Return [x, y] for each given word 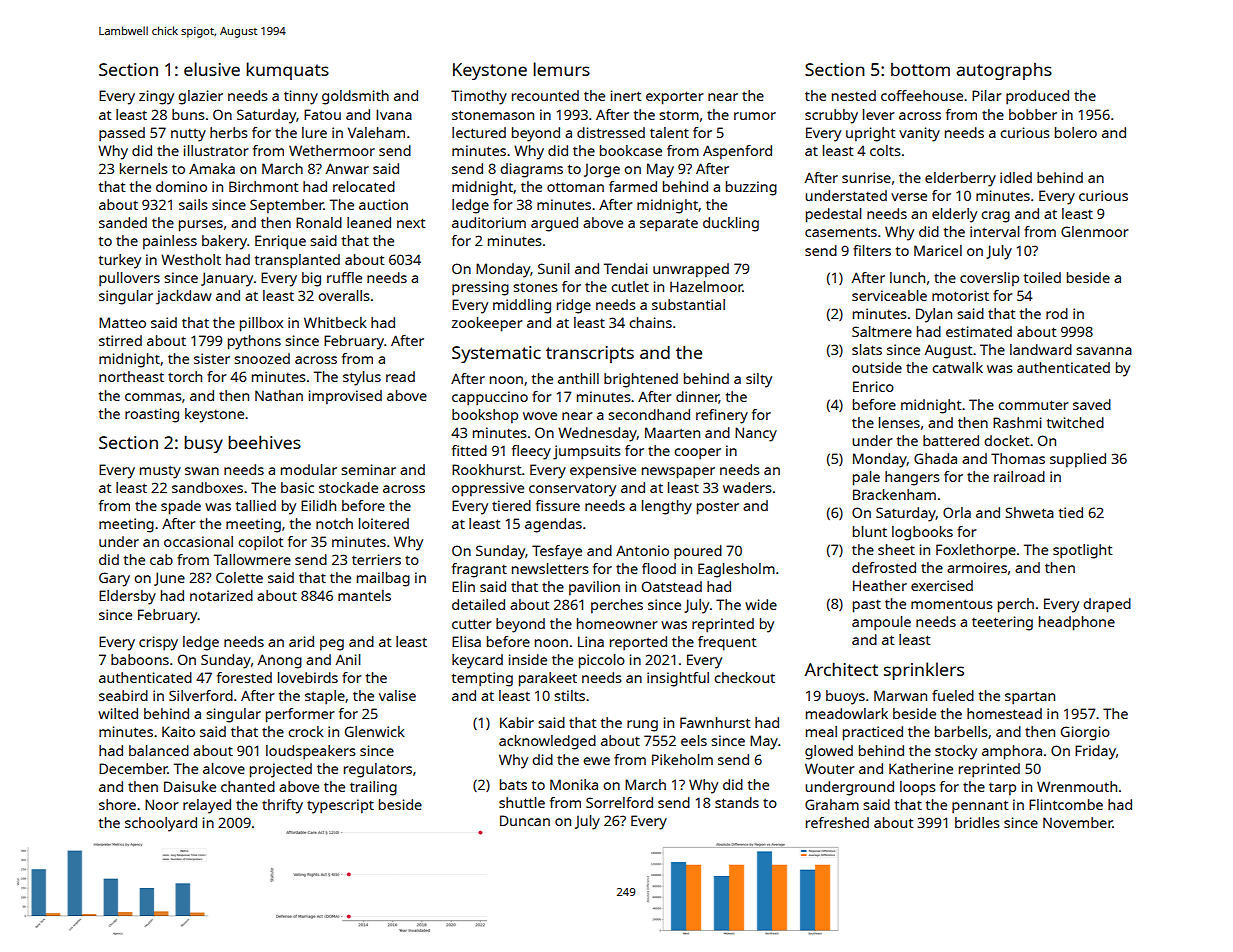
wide [761, 604]
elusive [212, 69]
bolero [1076, 132]
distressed [611, 132]
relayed [207, 806]
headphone [1077, 623]
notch [334, 523]
